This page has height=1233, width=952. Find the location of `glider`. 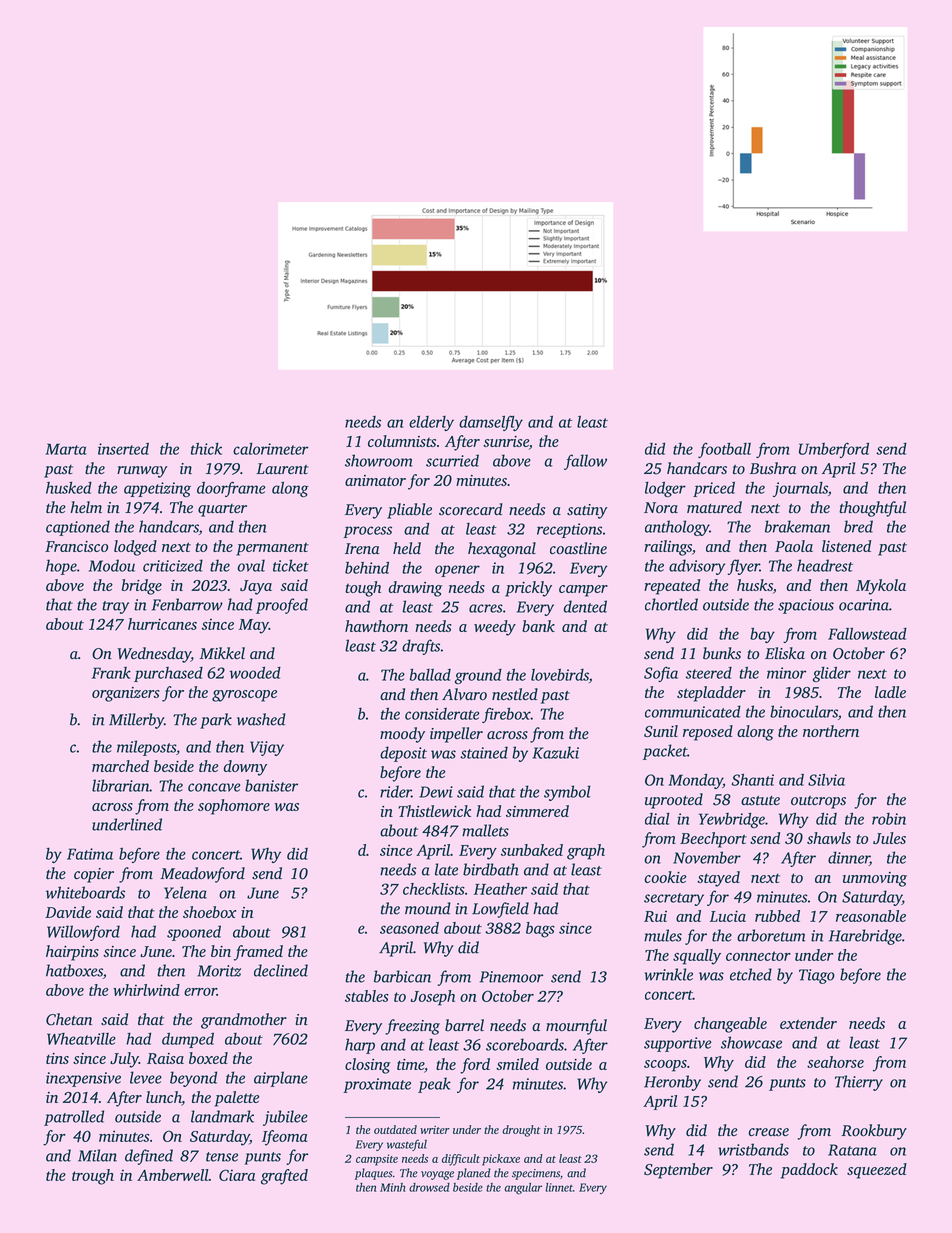

glider is located at coordinates (832, 674).
